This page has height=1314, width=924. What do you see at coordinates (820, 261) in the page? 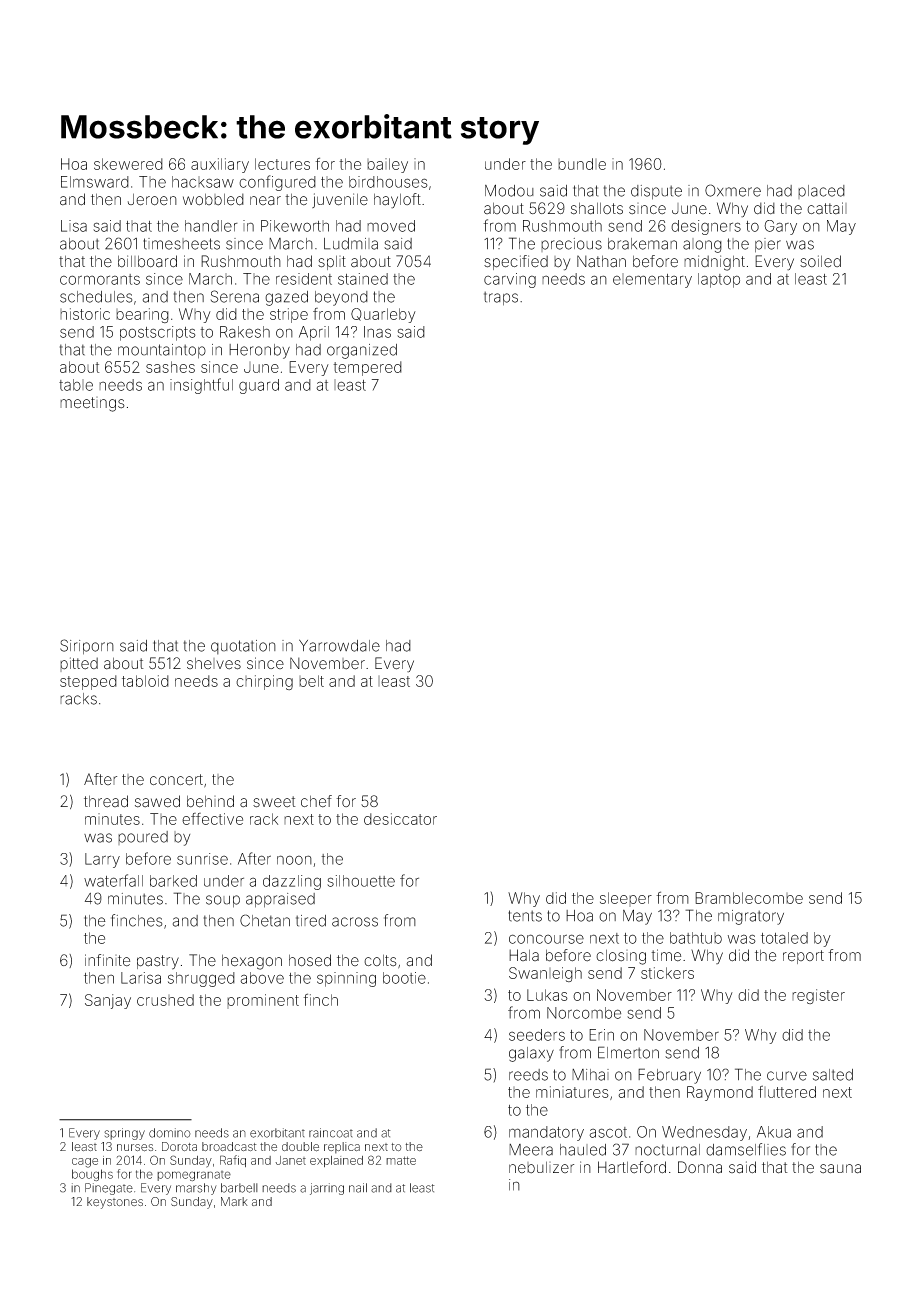
I see `soiled` at bounding box center [820, 261].
